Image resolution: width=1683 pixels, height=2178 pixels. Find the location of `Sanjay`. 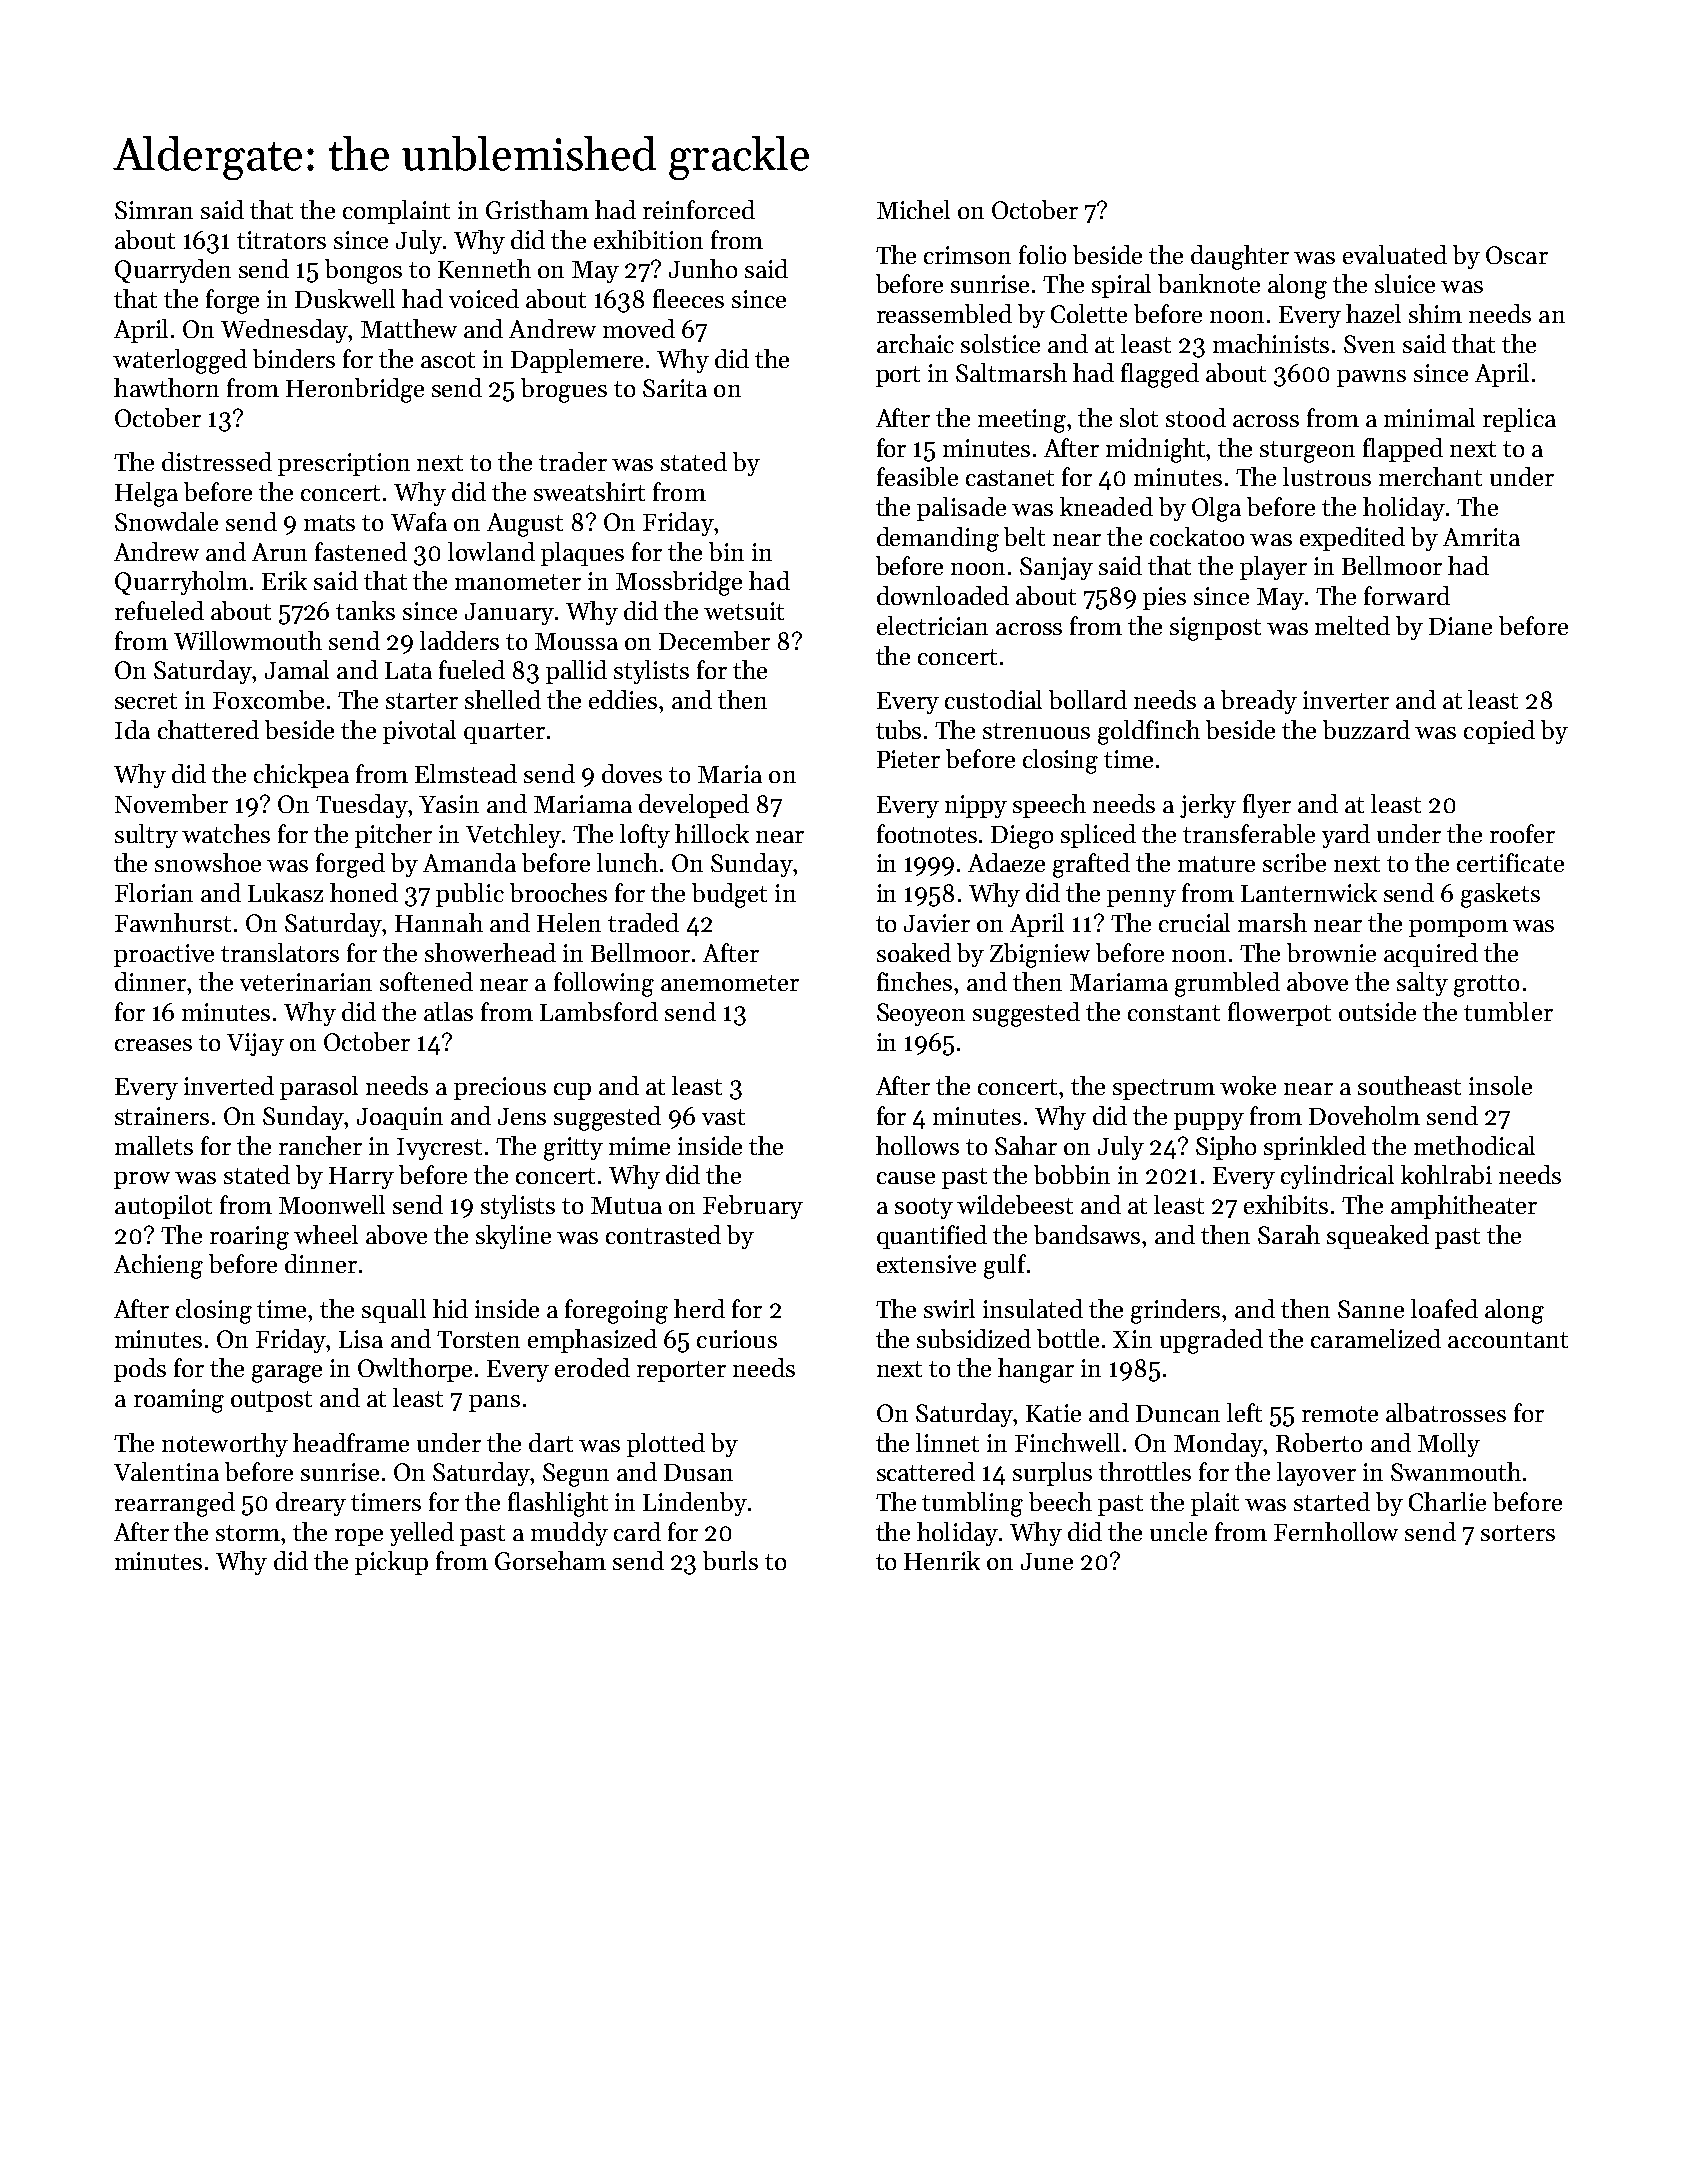

Sanjay is located at coordinates (1056, 568).
